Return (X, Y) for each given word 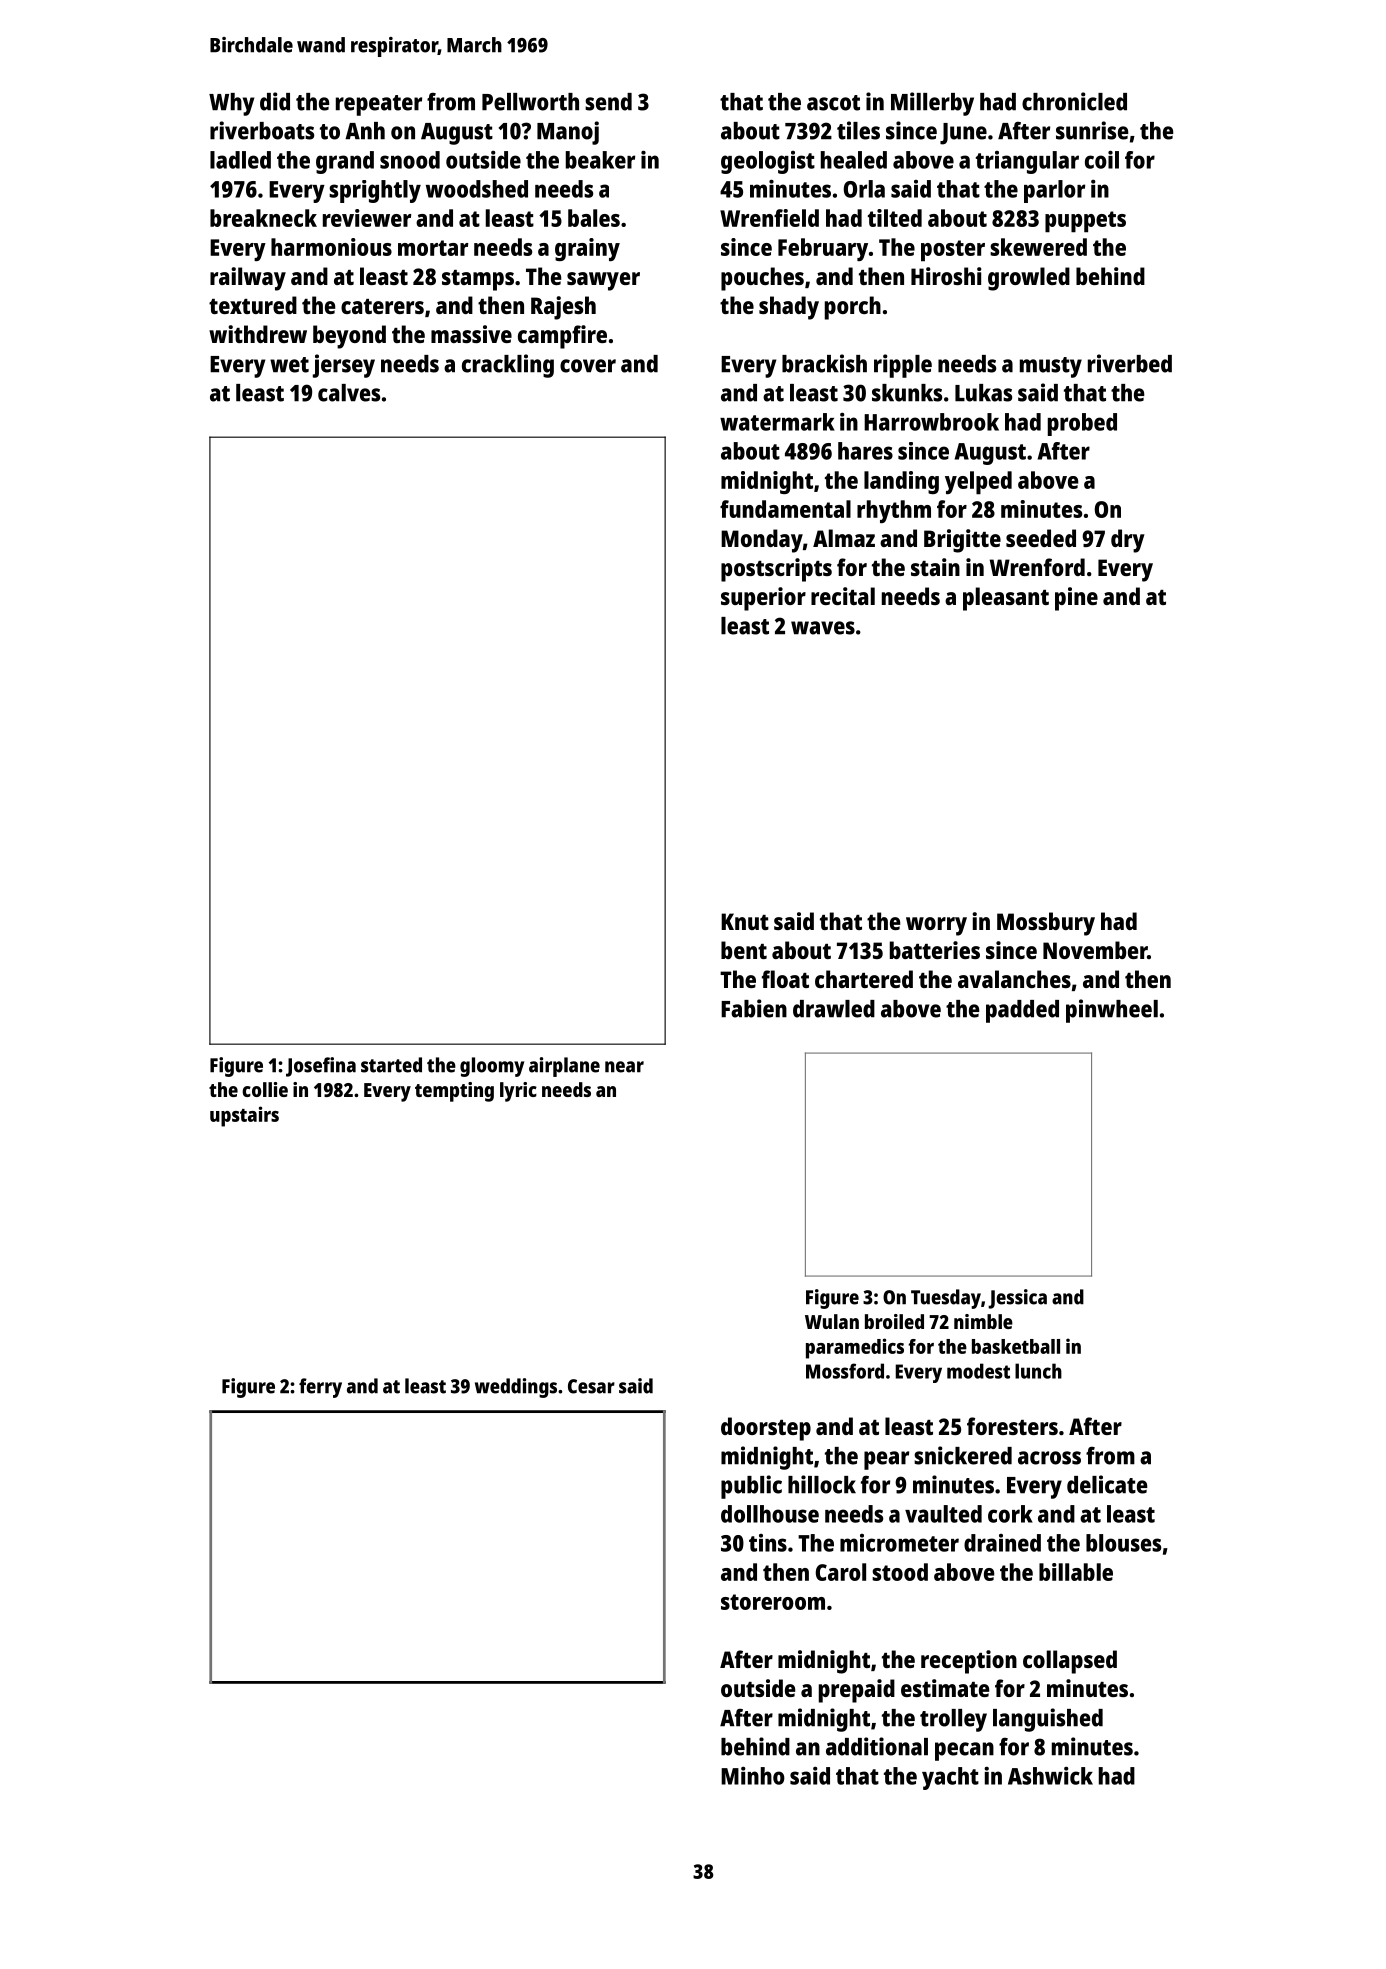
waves (823, 628)
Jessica (1017, 1299)
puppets (1085, 222)
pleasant (1006, 599)
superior (763, 599)
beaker (600, 160)
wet (289, 365)
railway (248, 279)
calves (349, 393)
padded (1022, 1011)
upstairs (244, 1116)
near (624, 1067)
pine (1076, 599)
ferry (320, 1388)
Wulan (832, 1321)
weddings (516, 1388)
